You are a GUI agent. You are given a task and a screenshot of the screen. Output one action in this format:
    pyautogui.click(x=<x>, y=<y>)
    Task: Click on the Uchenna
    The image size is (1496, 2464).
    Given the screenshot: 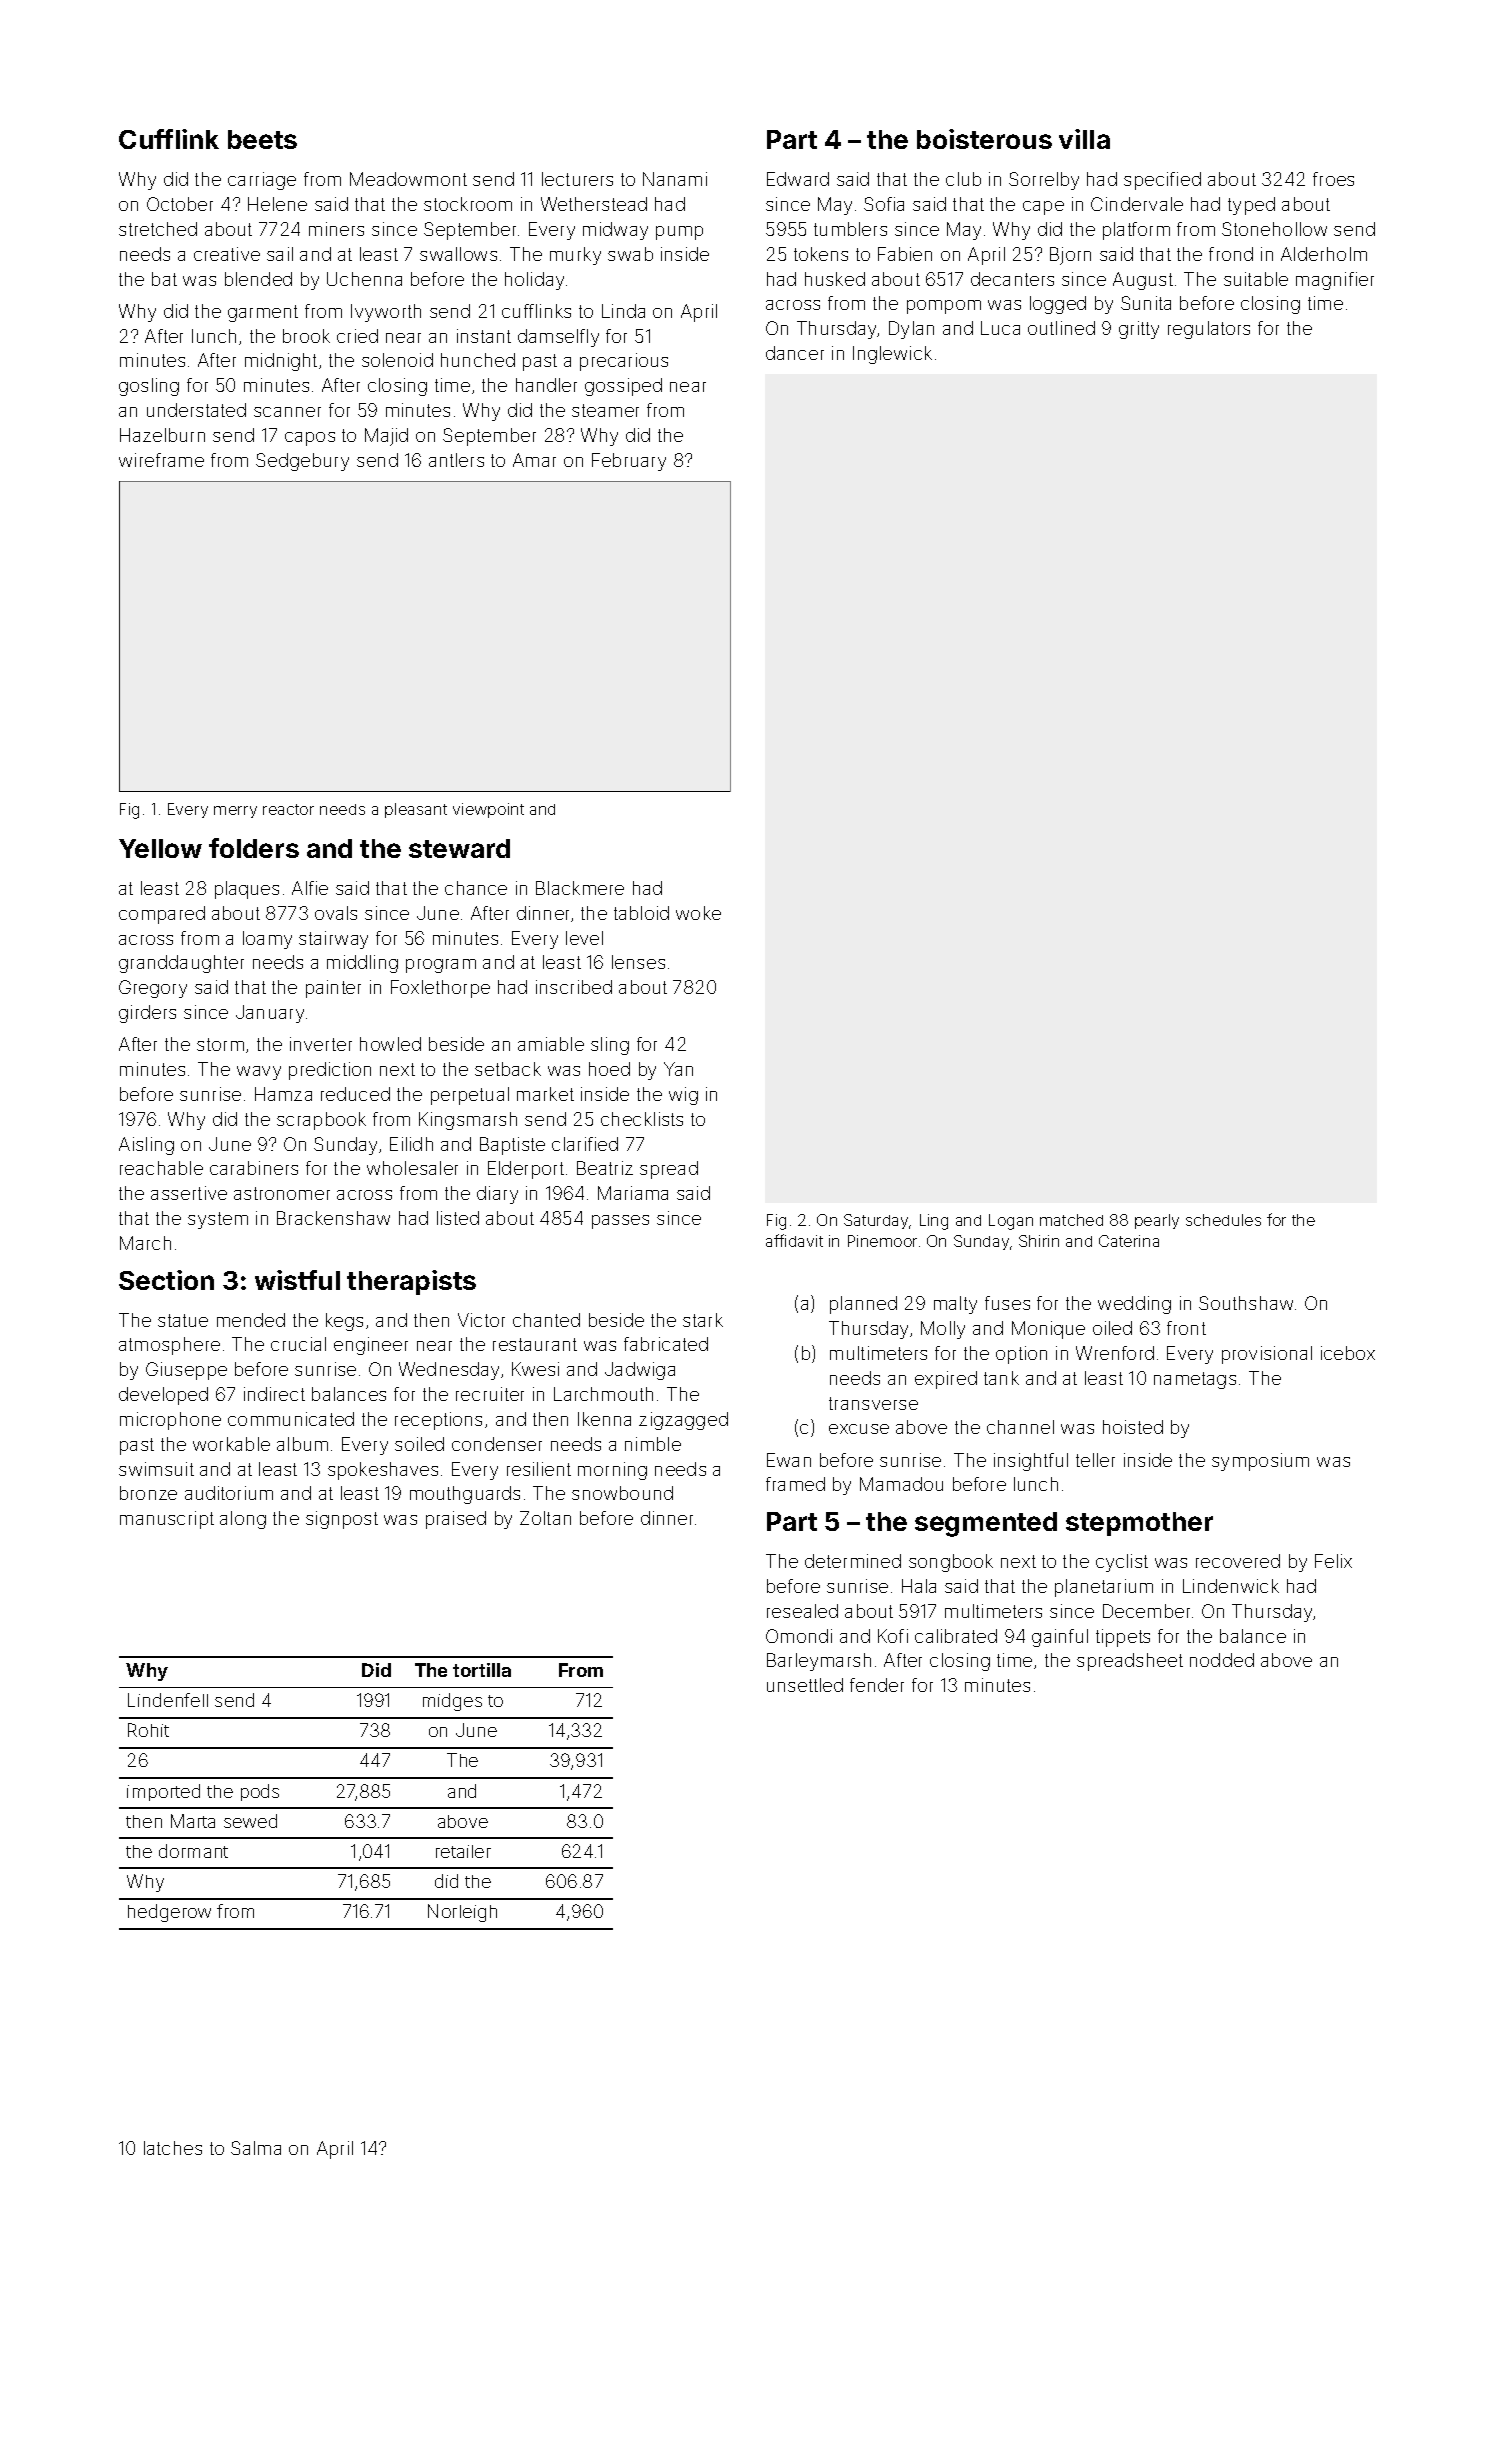 What is the action you would take?
    pyautogui.click(x=364, y=279)
